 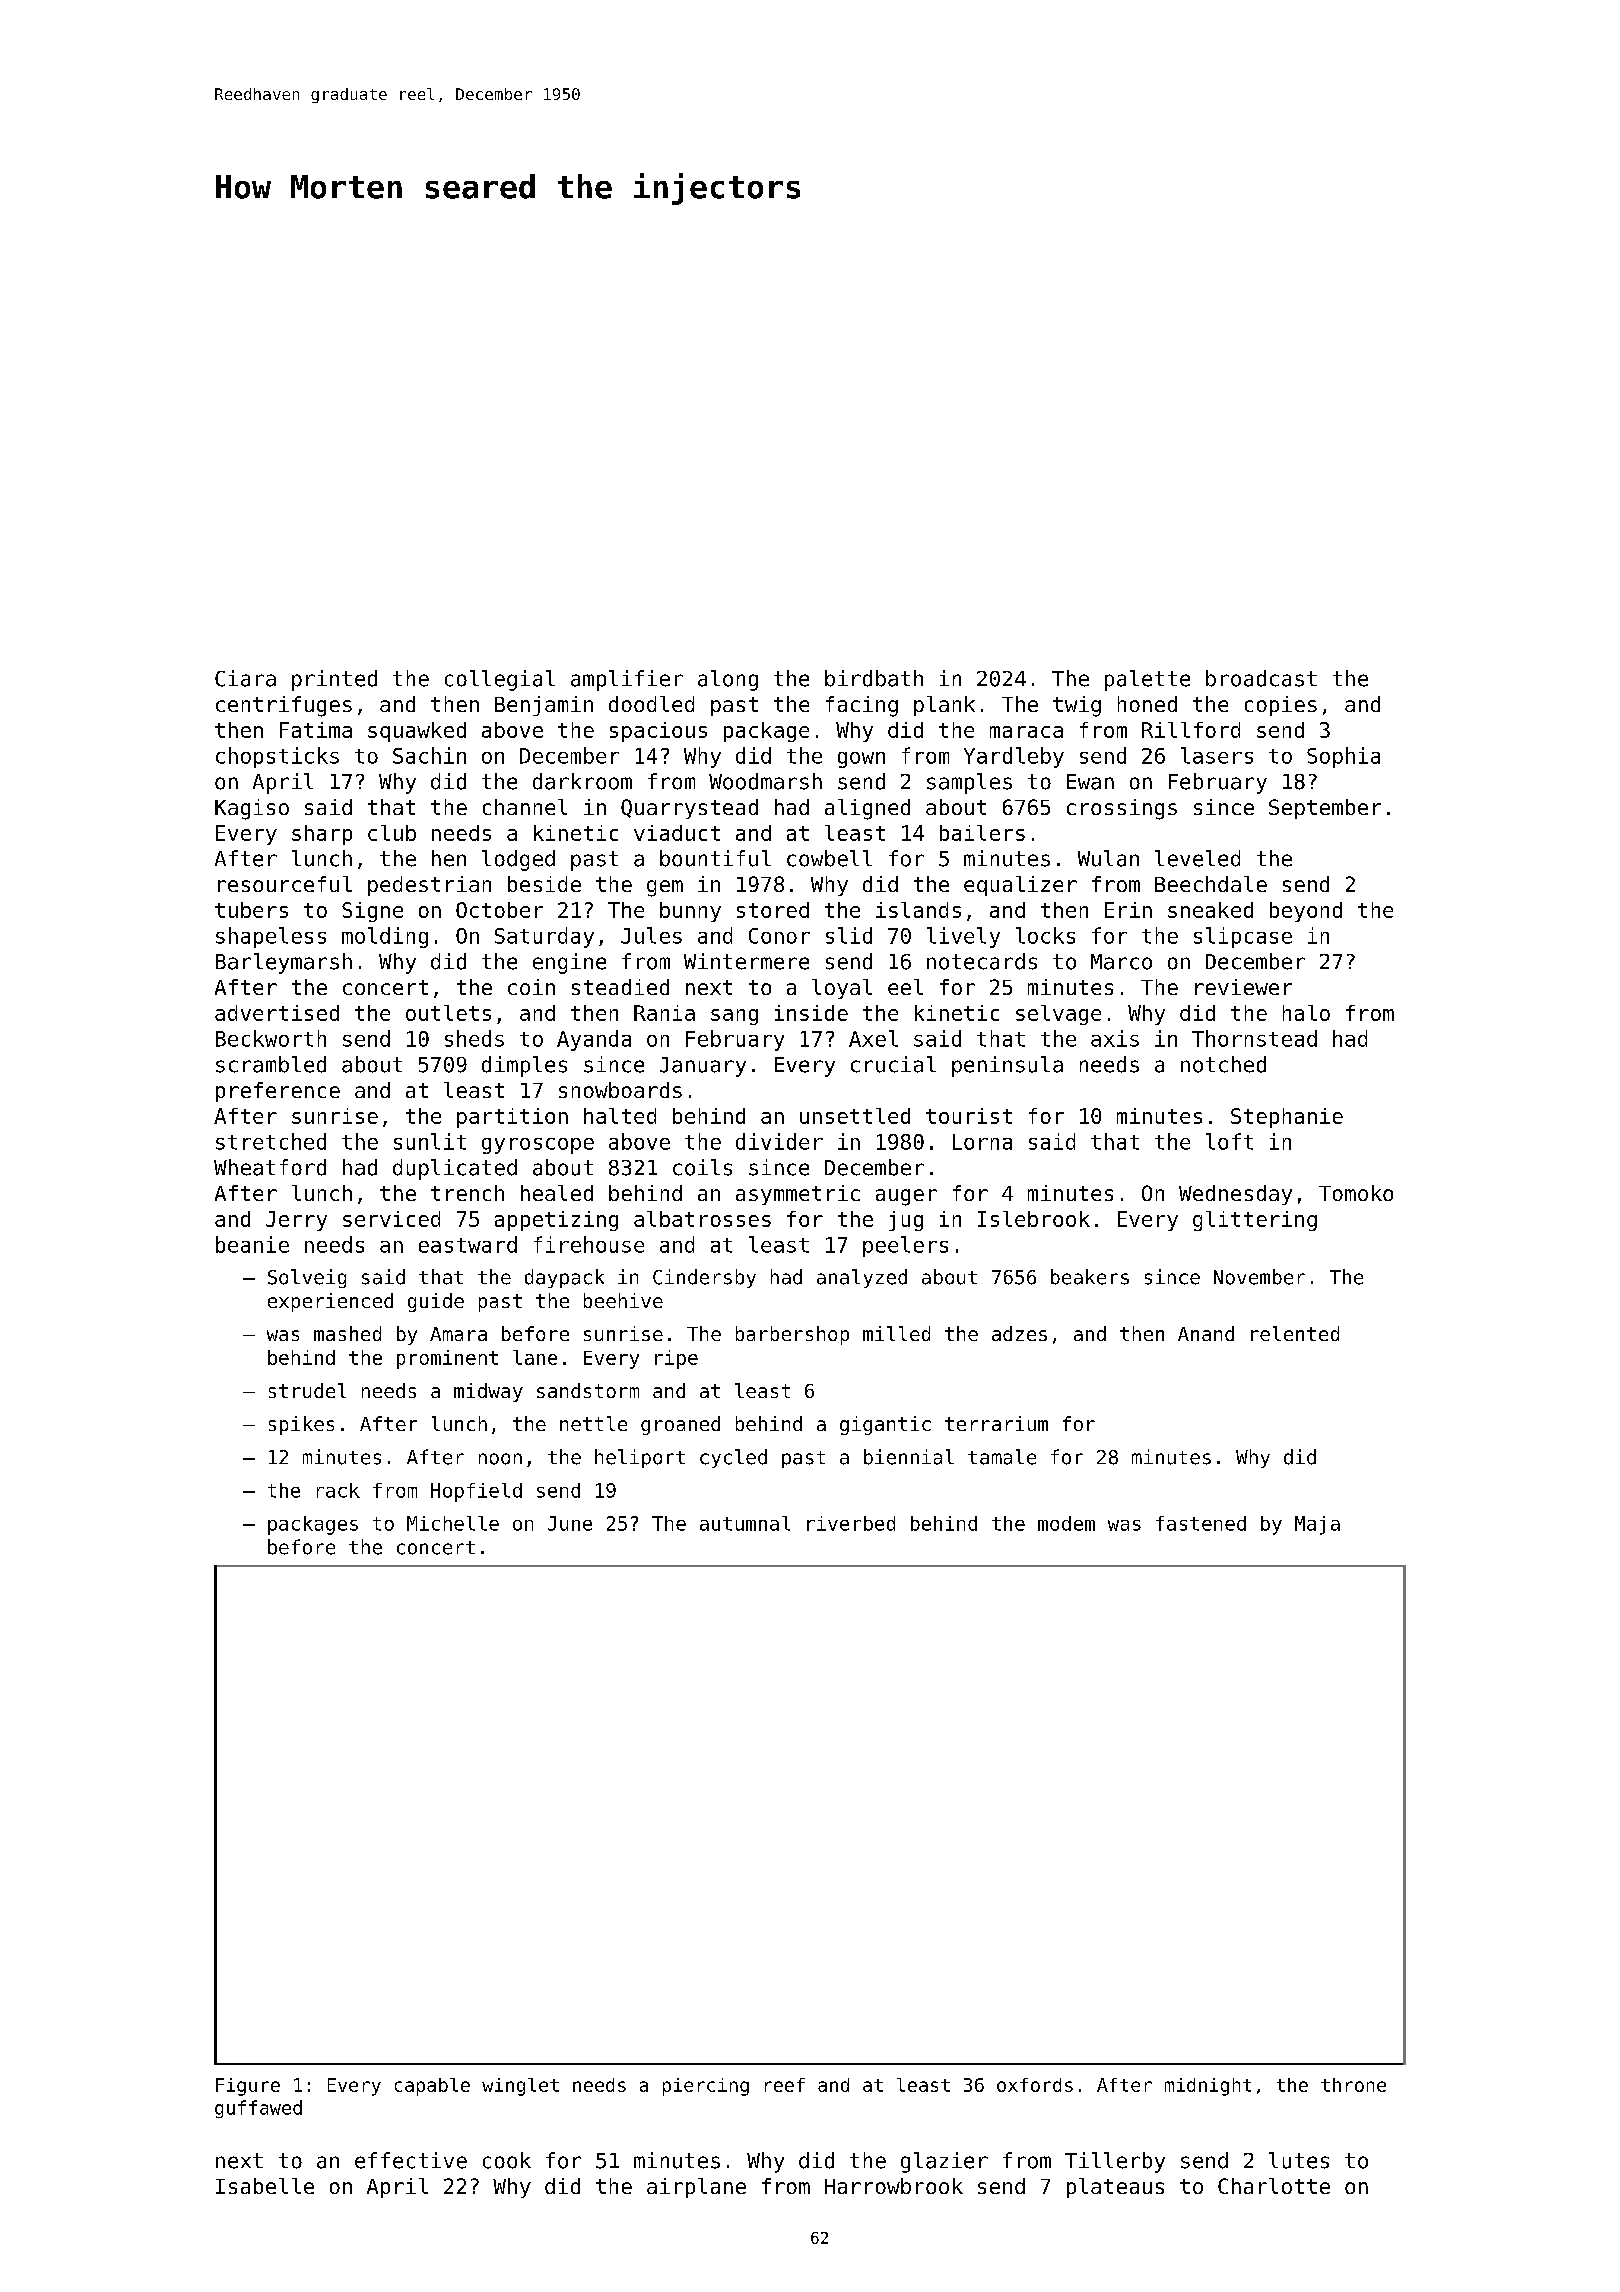 I want to click on gigantic, so click(x=885, y=1425).
